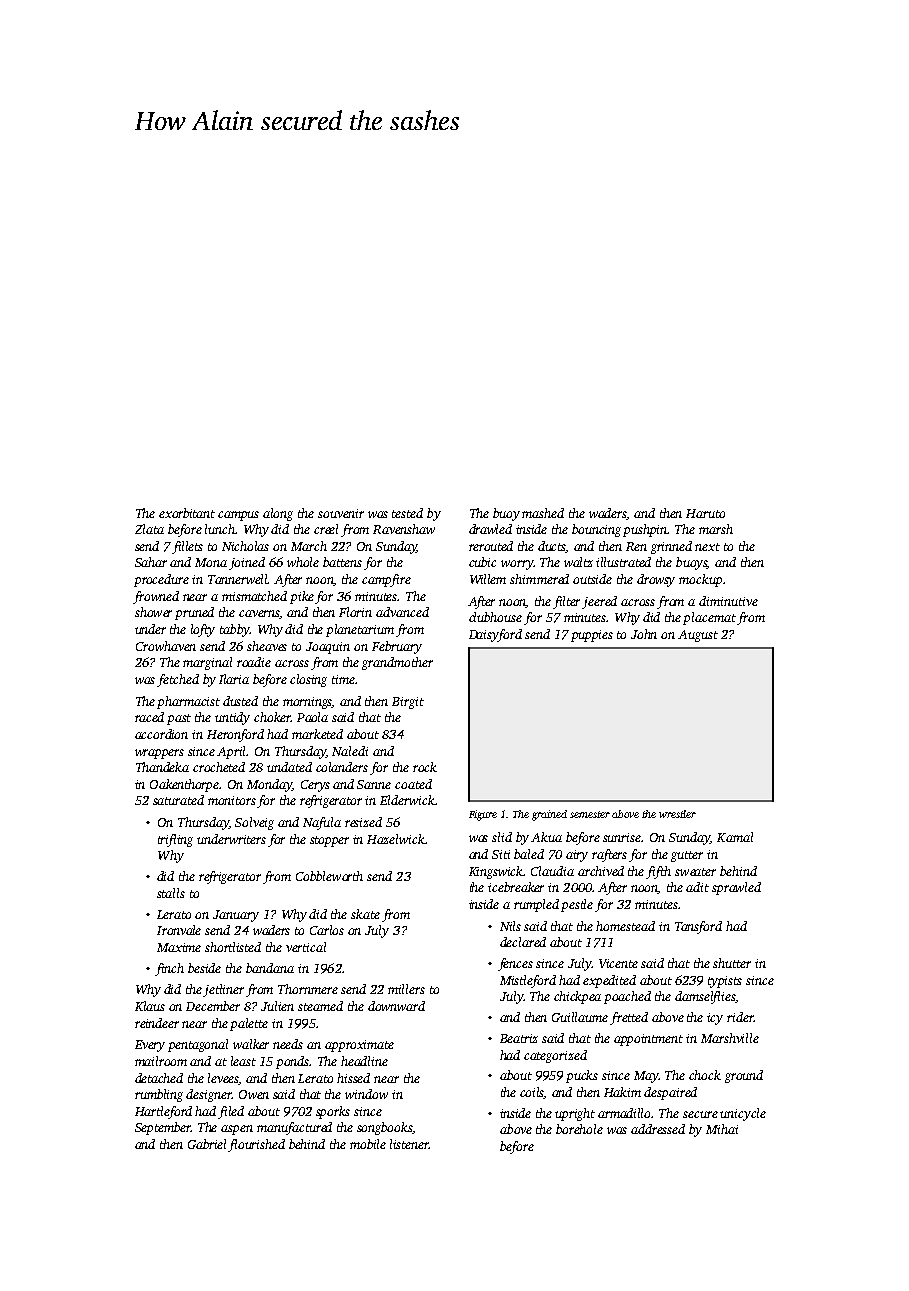  I want to click on Birgit, so click(408, 703).
